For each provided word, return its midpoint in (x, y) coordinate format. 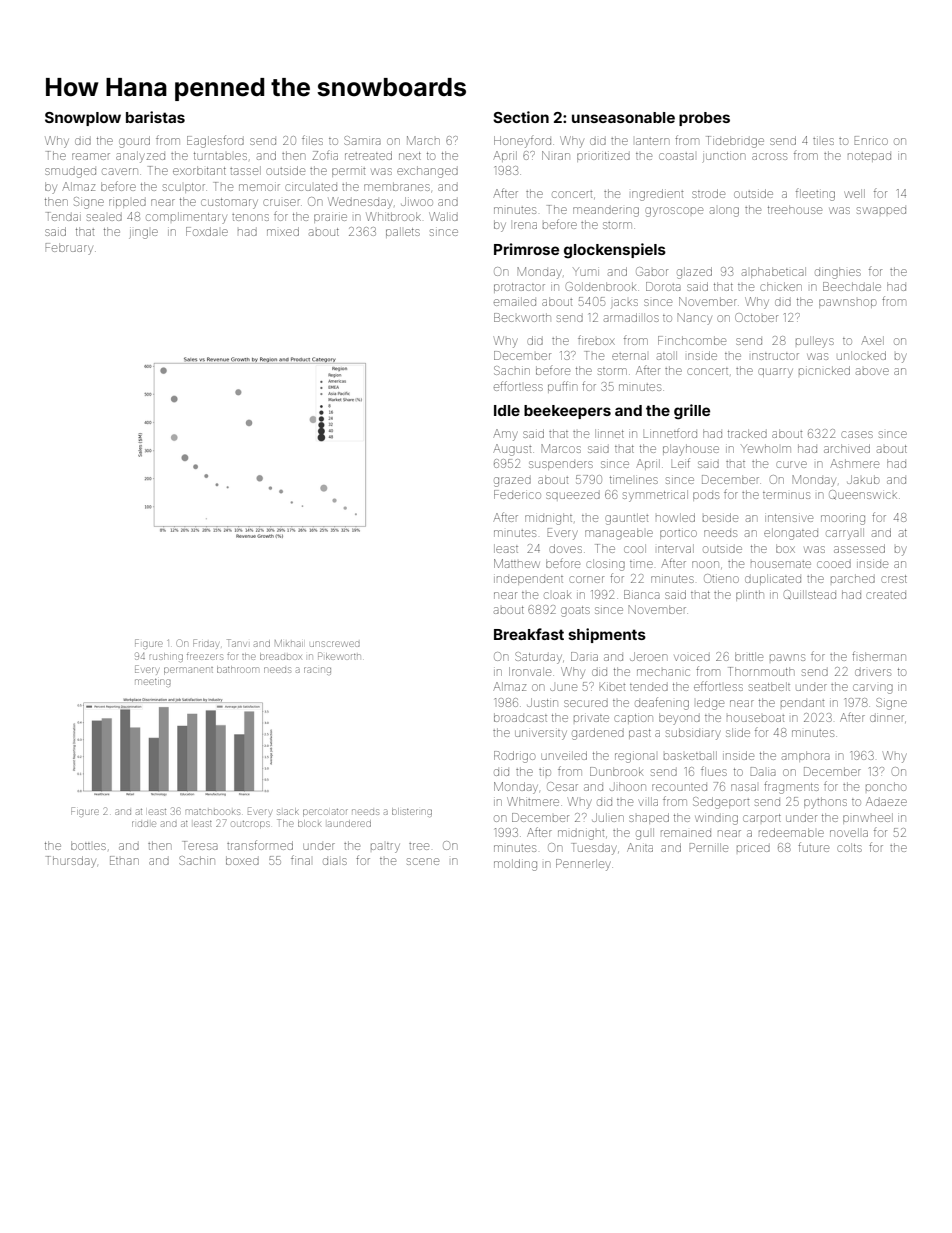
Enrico (871, 140)
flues (714, 771)
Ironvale (530, 671)
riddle (144, 824)
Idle (507, 410)
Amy (505, 435)
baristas (155, 117)
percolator (325, 813)
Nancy (694, 319)
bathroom (237, 669)
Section (521, 117)
